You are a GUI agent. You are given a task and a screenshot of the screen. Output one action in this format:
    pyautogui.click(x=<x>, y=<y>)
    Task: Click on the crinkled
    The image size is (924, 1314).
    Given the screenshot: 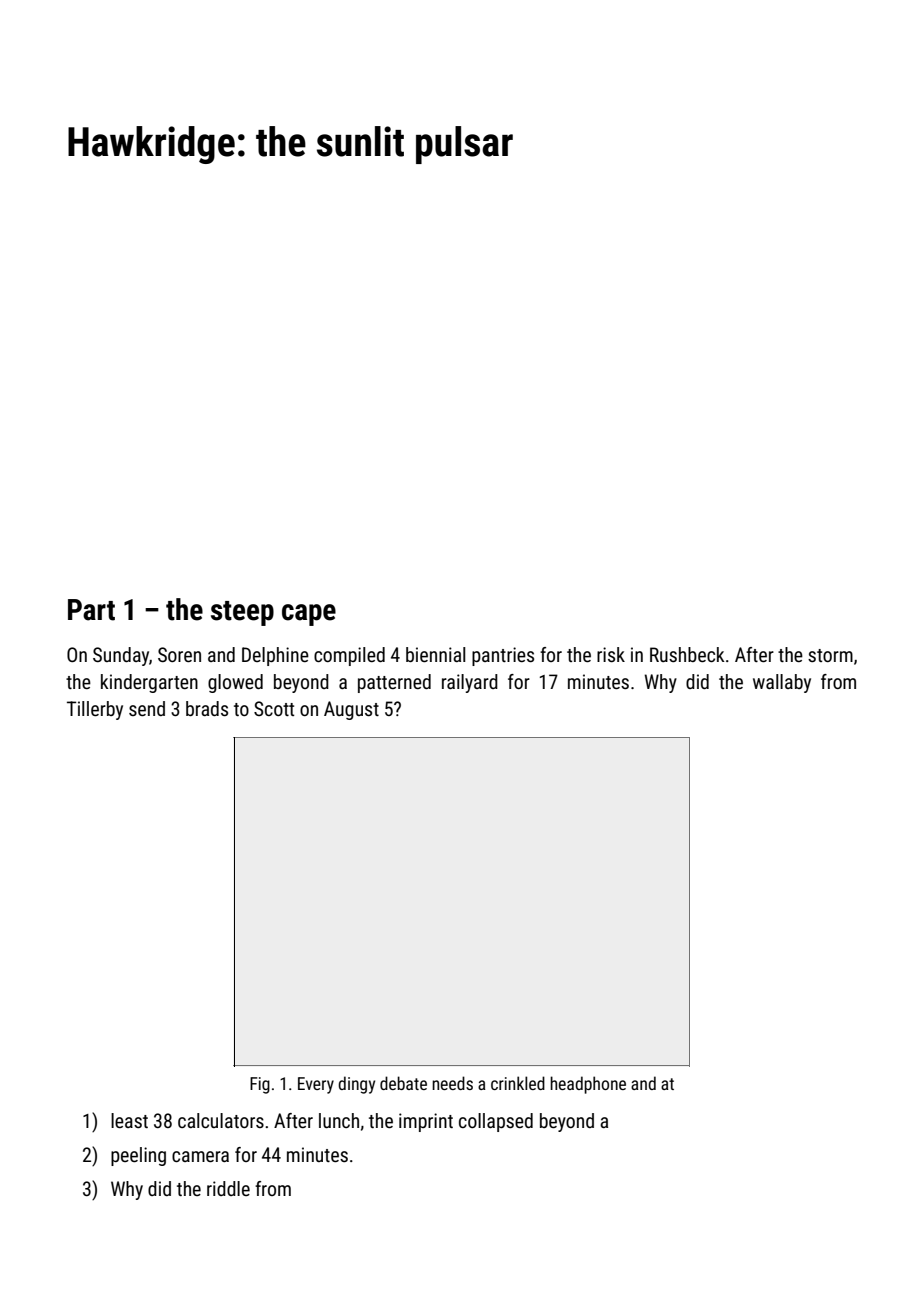 What is the action you would take?
    pyautogui.click(x=518, y=1083)
